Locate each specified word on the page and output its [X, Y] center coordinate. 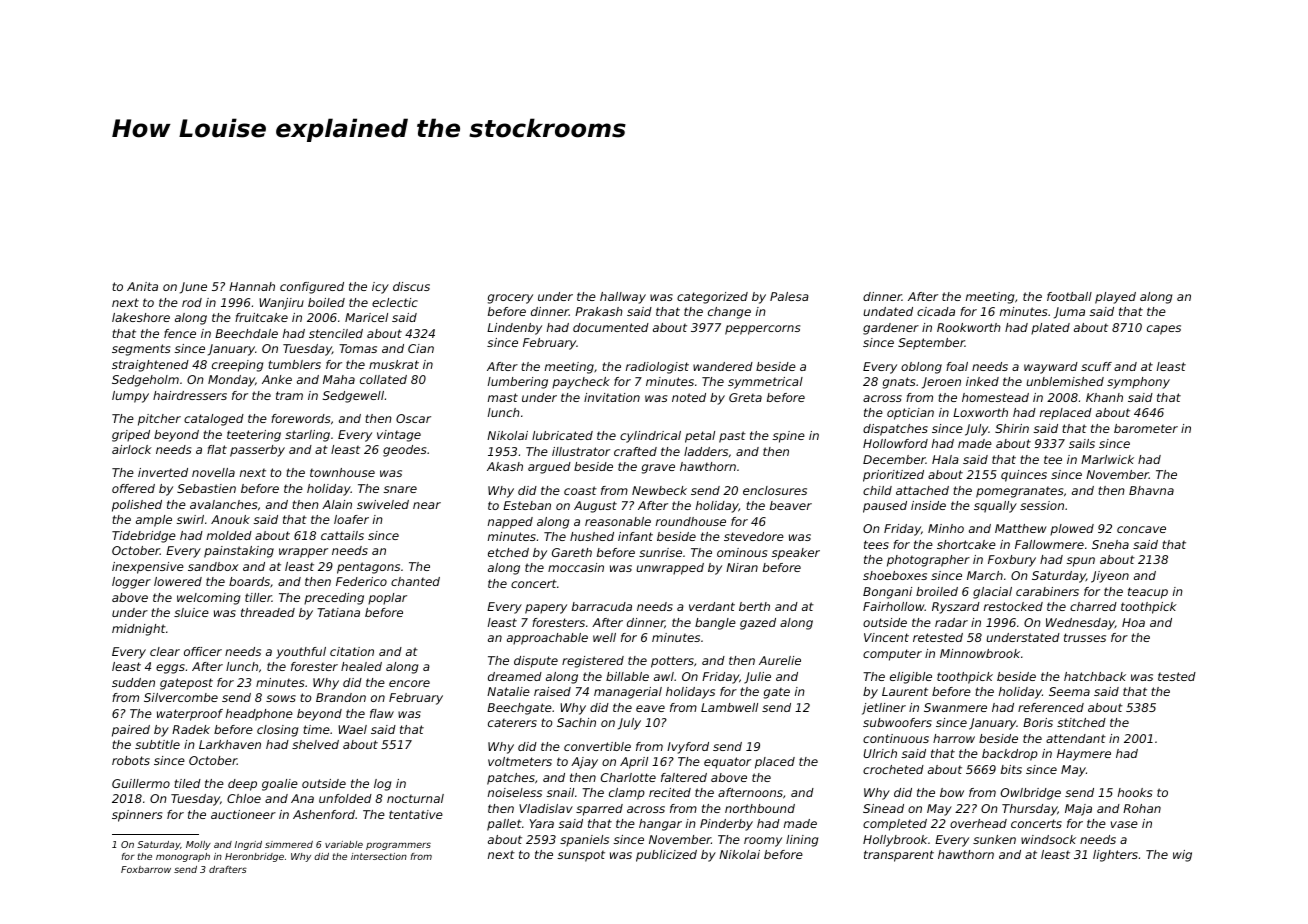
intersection [379, 856]
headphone [259, 715]
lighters [1115, 856]
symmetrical [765, 383]
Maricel [366, 317]
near [427, 505]
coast [580, 490]
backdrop [1010, 755]
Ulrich [880, 753]
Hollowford [895, 443]
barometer [1146, 428]
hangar [660, 825]
